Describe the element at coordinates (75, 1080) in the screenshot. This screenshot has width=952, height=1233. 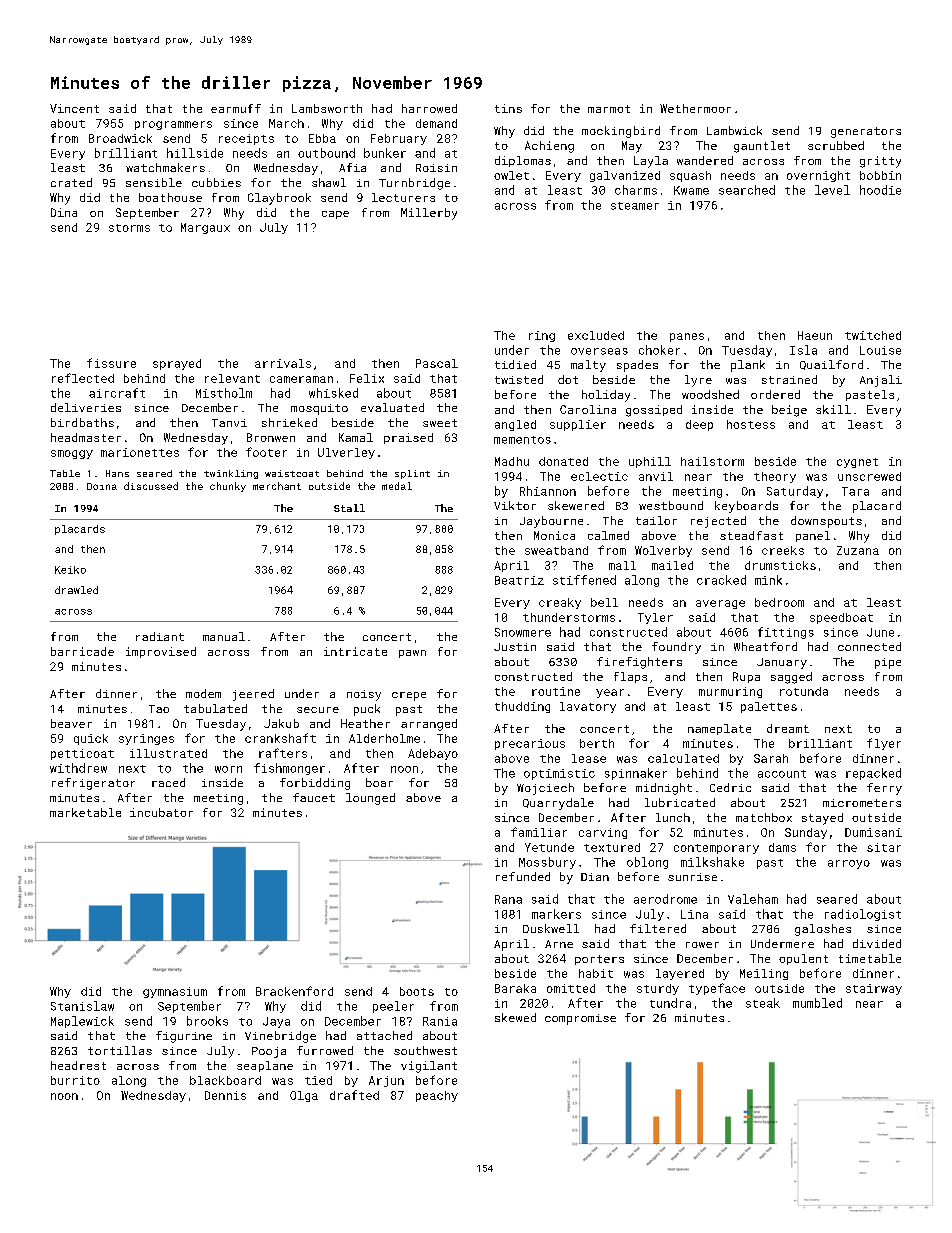
I see `burrito` at that location.
